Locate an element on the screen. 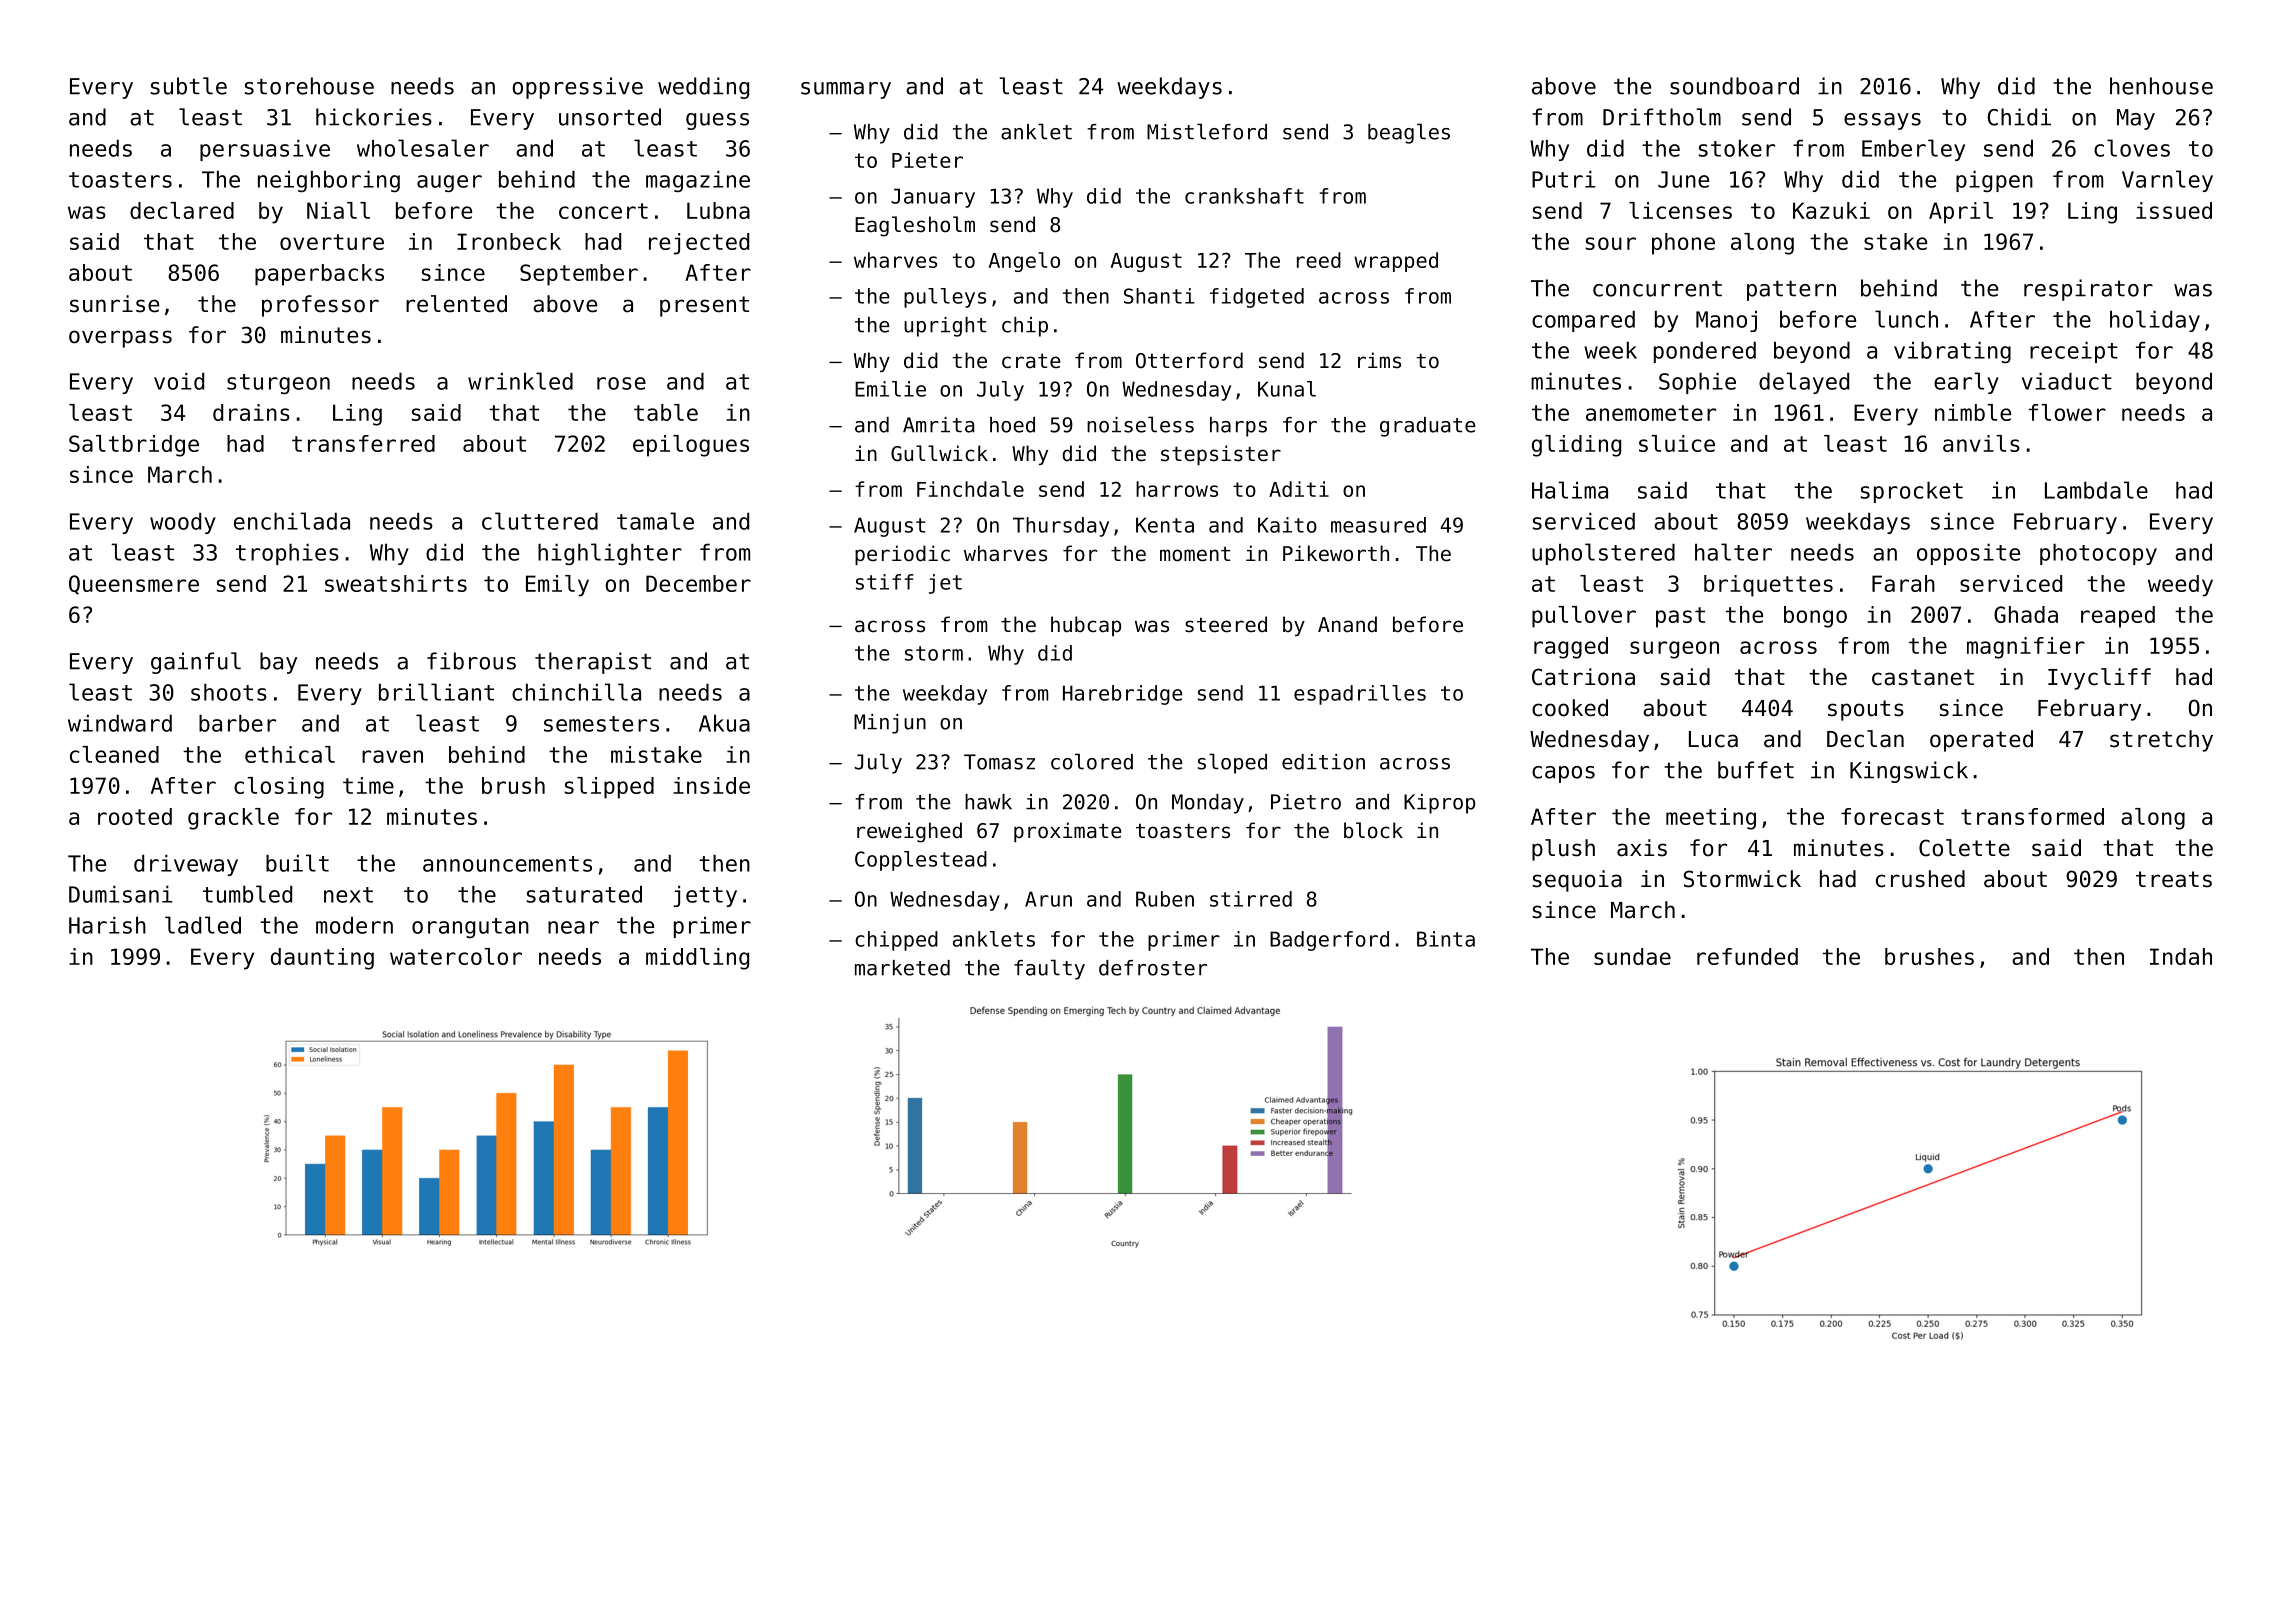 Image resolution: width=2282 pixels, height=1614 pixels. refunded is located at coordinates (1747, 956).
